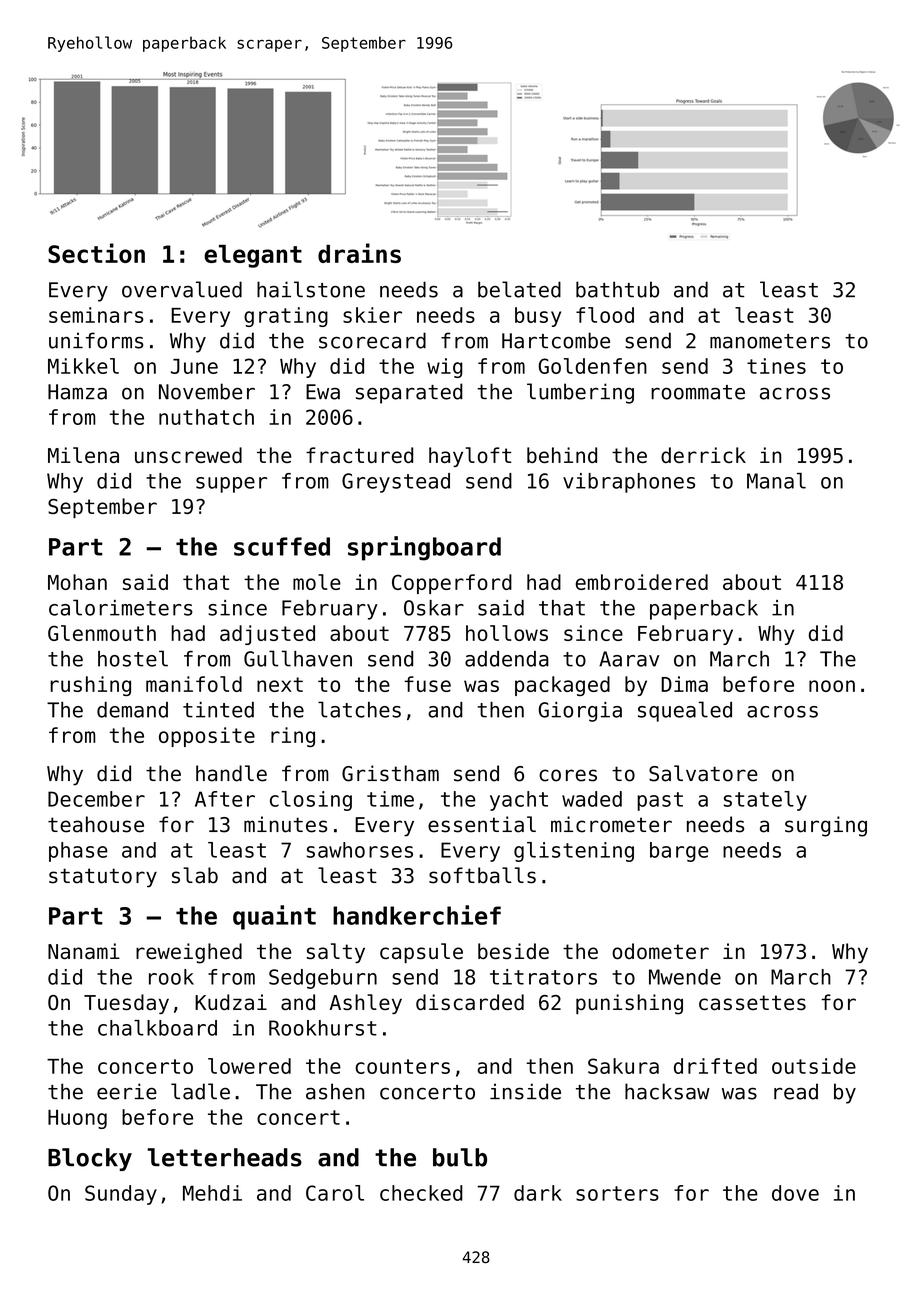 This screenshot has height=1314, width=924. What do you see at coordinates (795, 1193) in the screenshot?
I see `dove` at bounding box center [795, 1193].
